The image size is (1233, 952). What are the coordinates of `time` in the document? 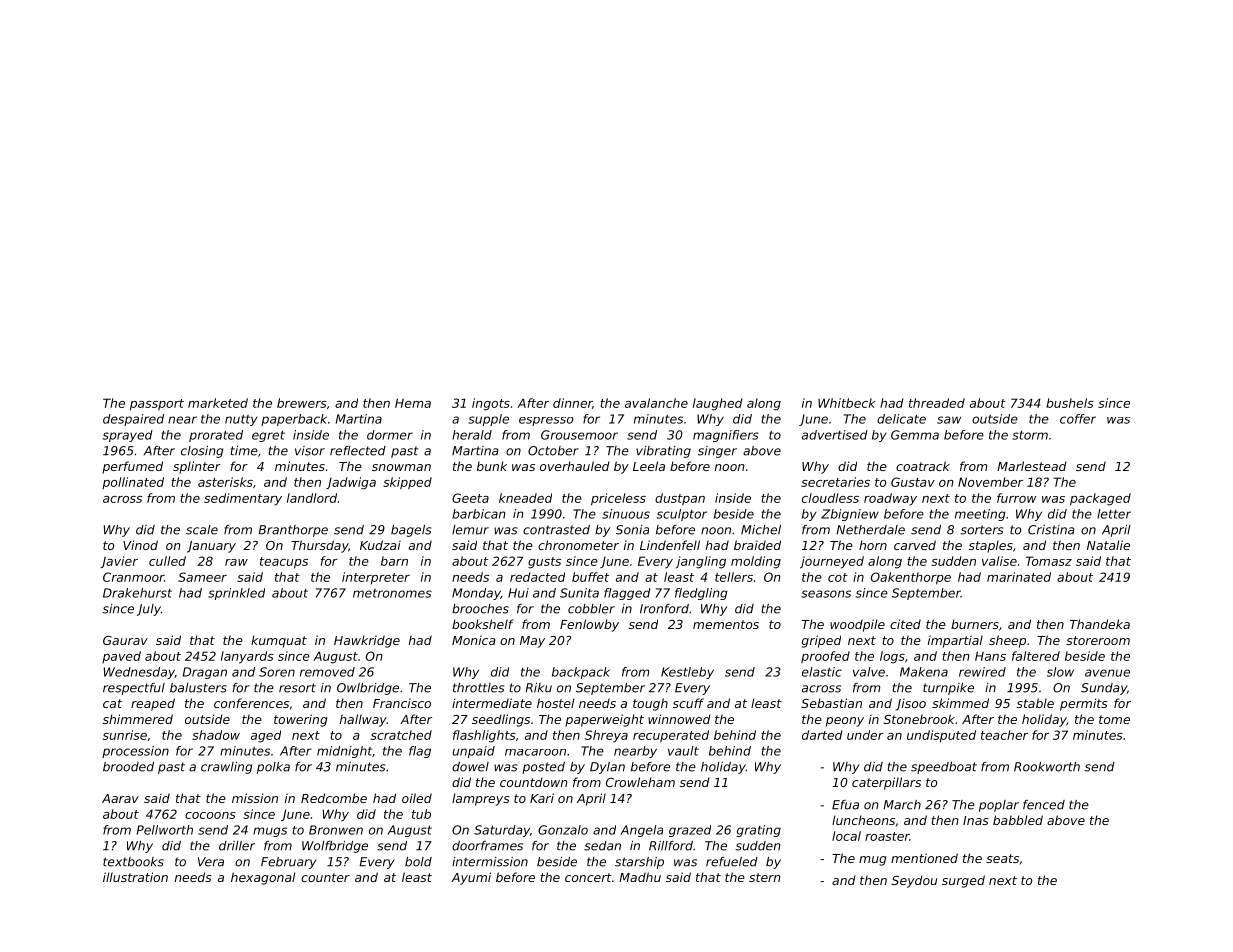 It's located at (244, 451).
